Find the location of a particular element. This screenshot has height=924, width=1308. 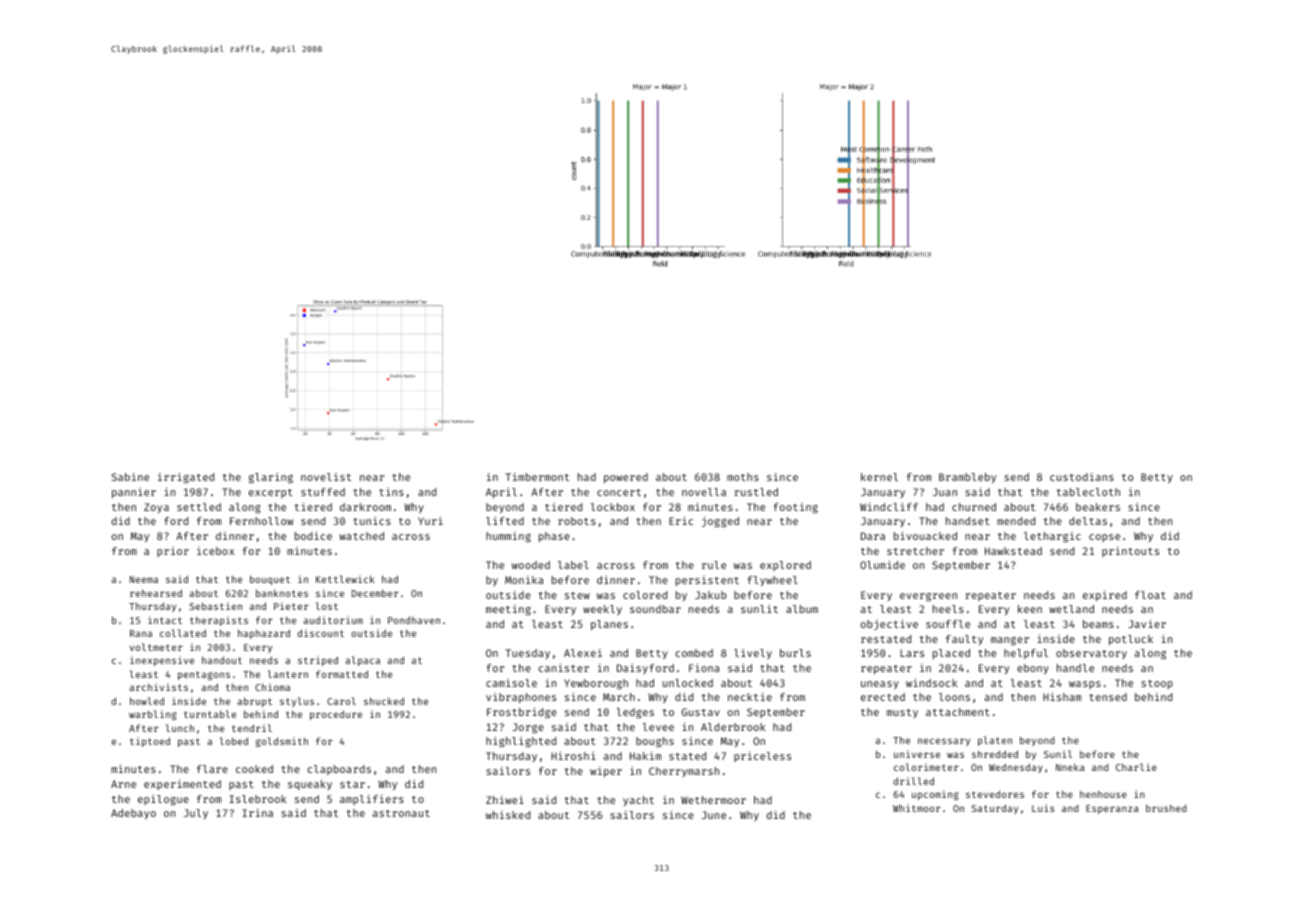

humming is located at coordinates (508, 537).
